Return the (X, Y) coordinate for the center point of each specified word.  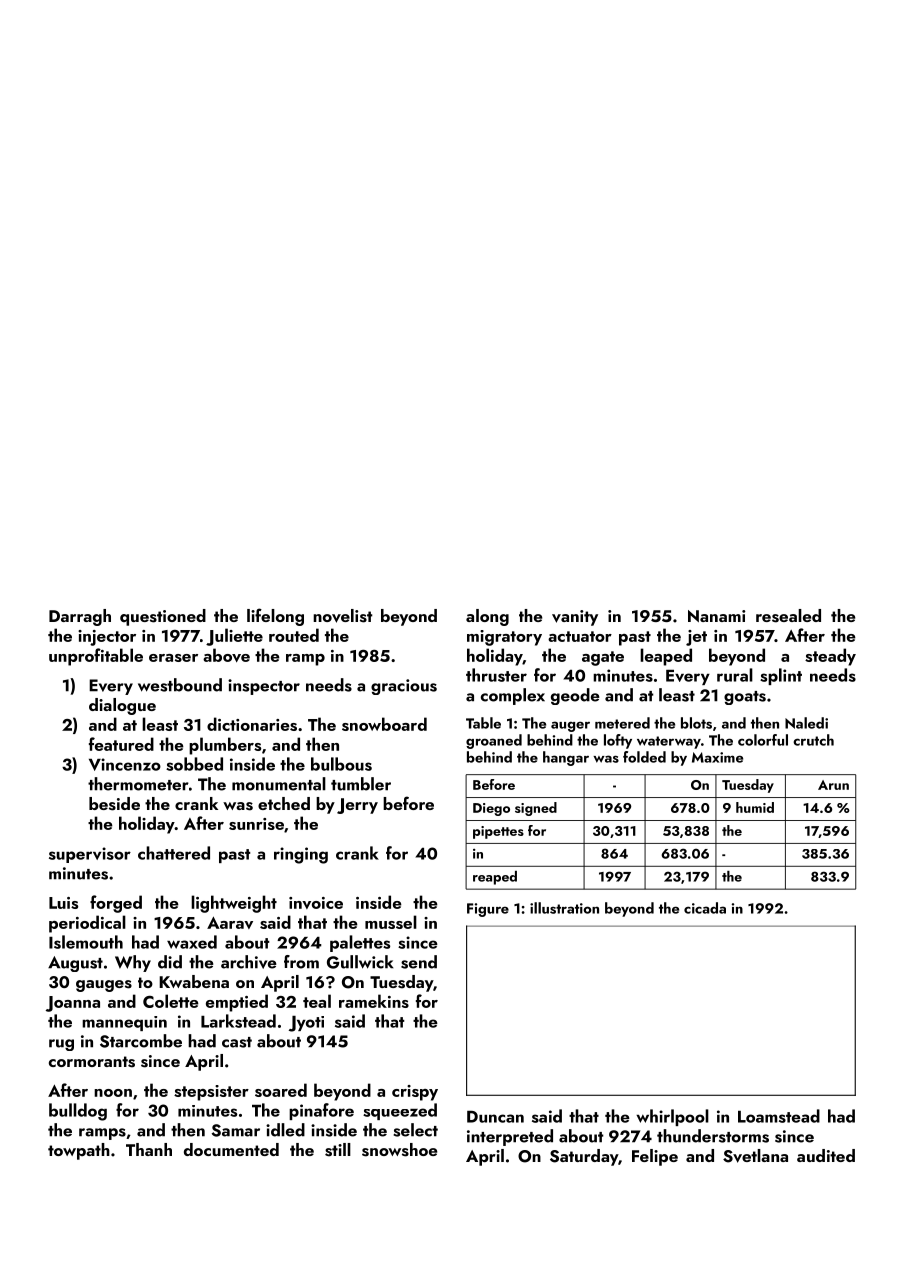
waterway (669, 742)
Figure (488, 910)
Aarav (230, 922)
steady (830, 657)
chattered (174, 853)
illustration (564, 908)
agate (603, 658)
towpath (79, 1151)
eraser (173, 658)
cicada (705, 908)
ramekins (374, 1001)
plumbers (225, 746)
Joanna (73, 1004)
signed (536, 809)
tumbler (361, 784)
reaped (495, 878)
